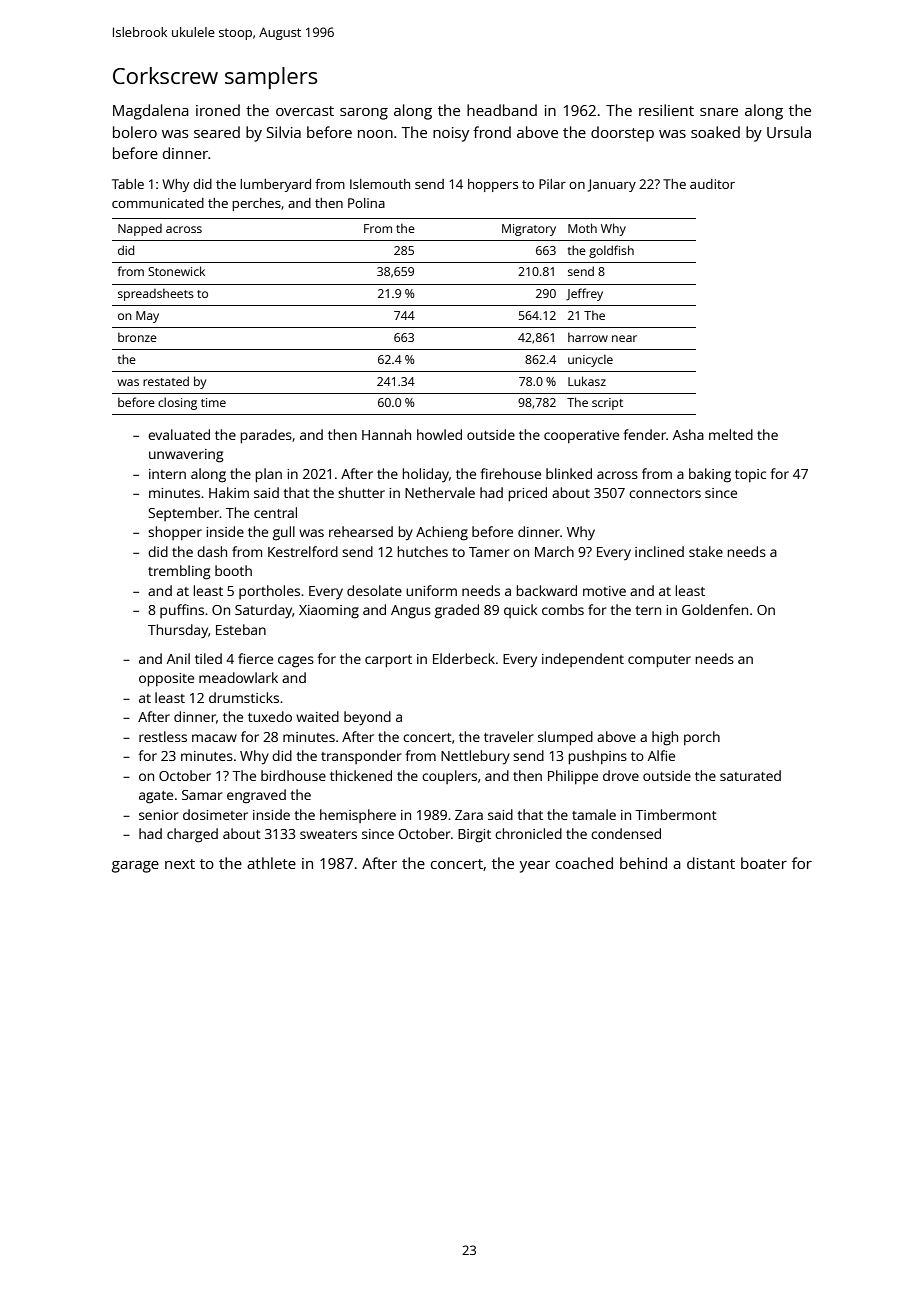 This screenshot has width=924, height=1308. I want to click on graded, so click(457, 611).
